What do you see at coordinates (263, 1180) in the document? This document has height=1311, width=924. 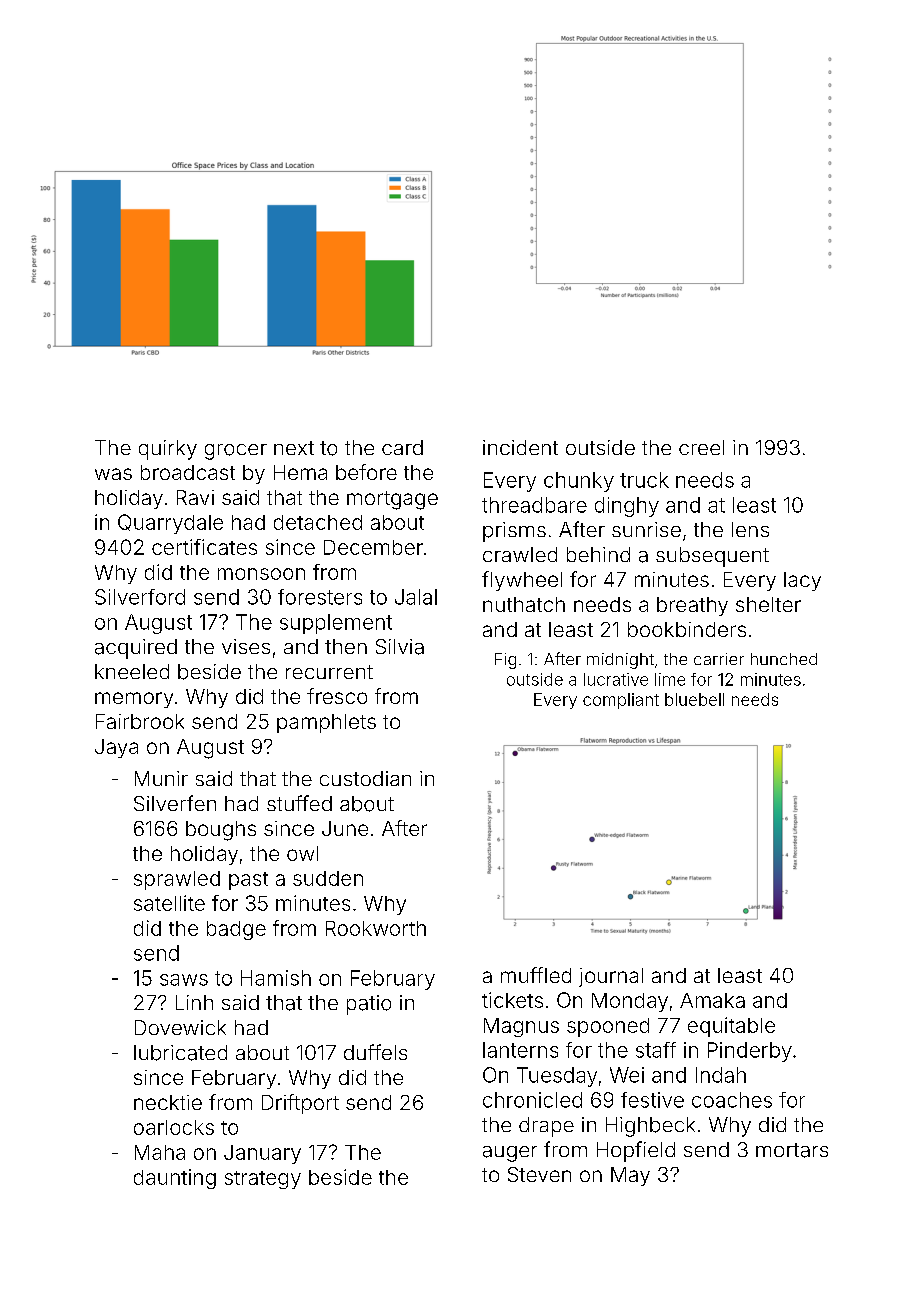 I see `strategy` at bounding box center [263, 1180].
